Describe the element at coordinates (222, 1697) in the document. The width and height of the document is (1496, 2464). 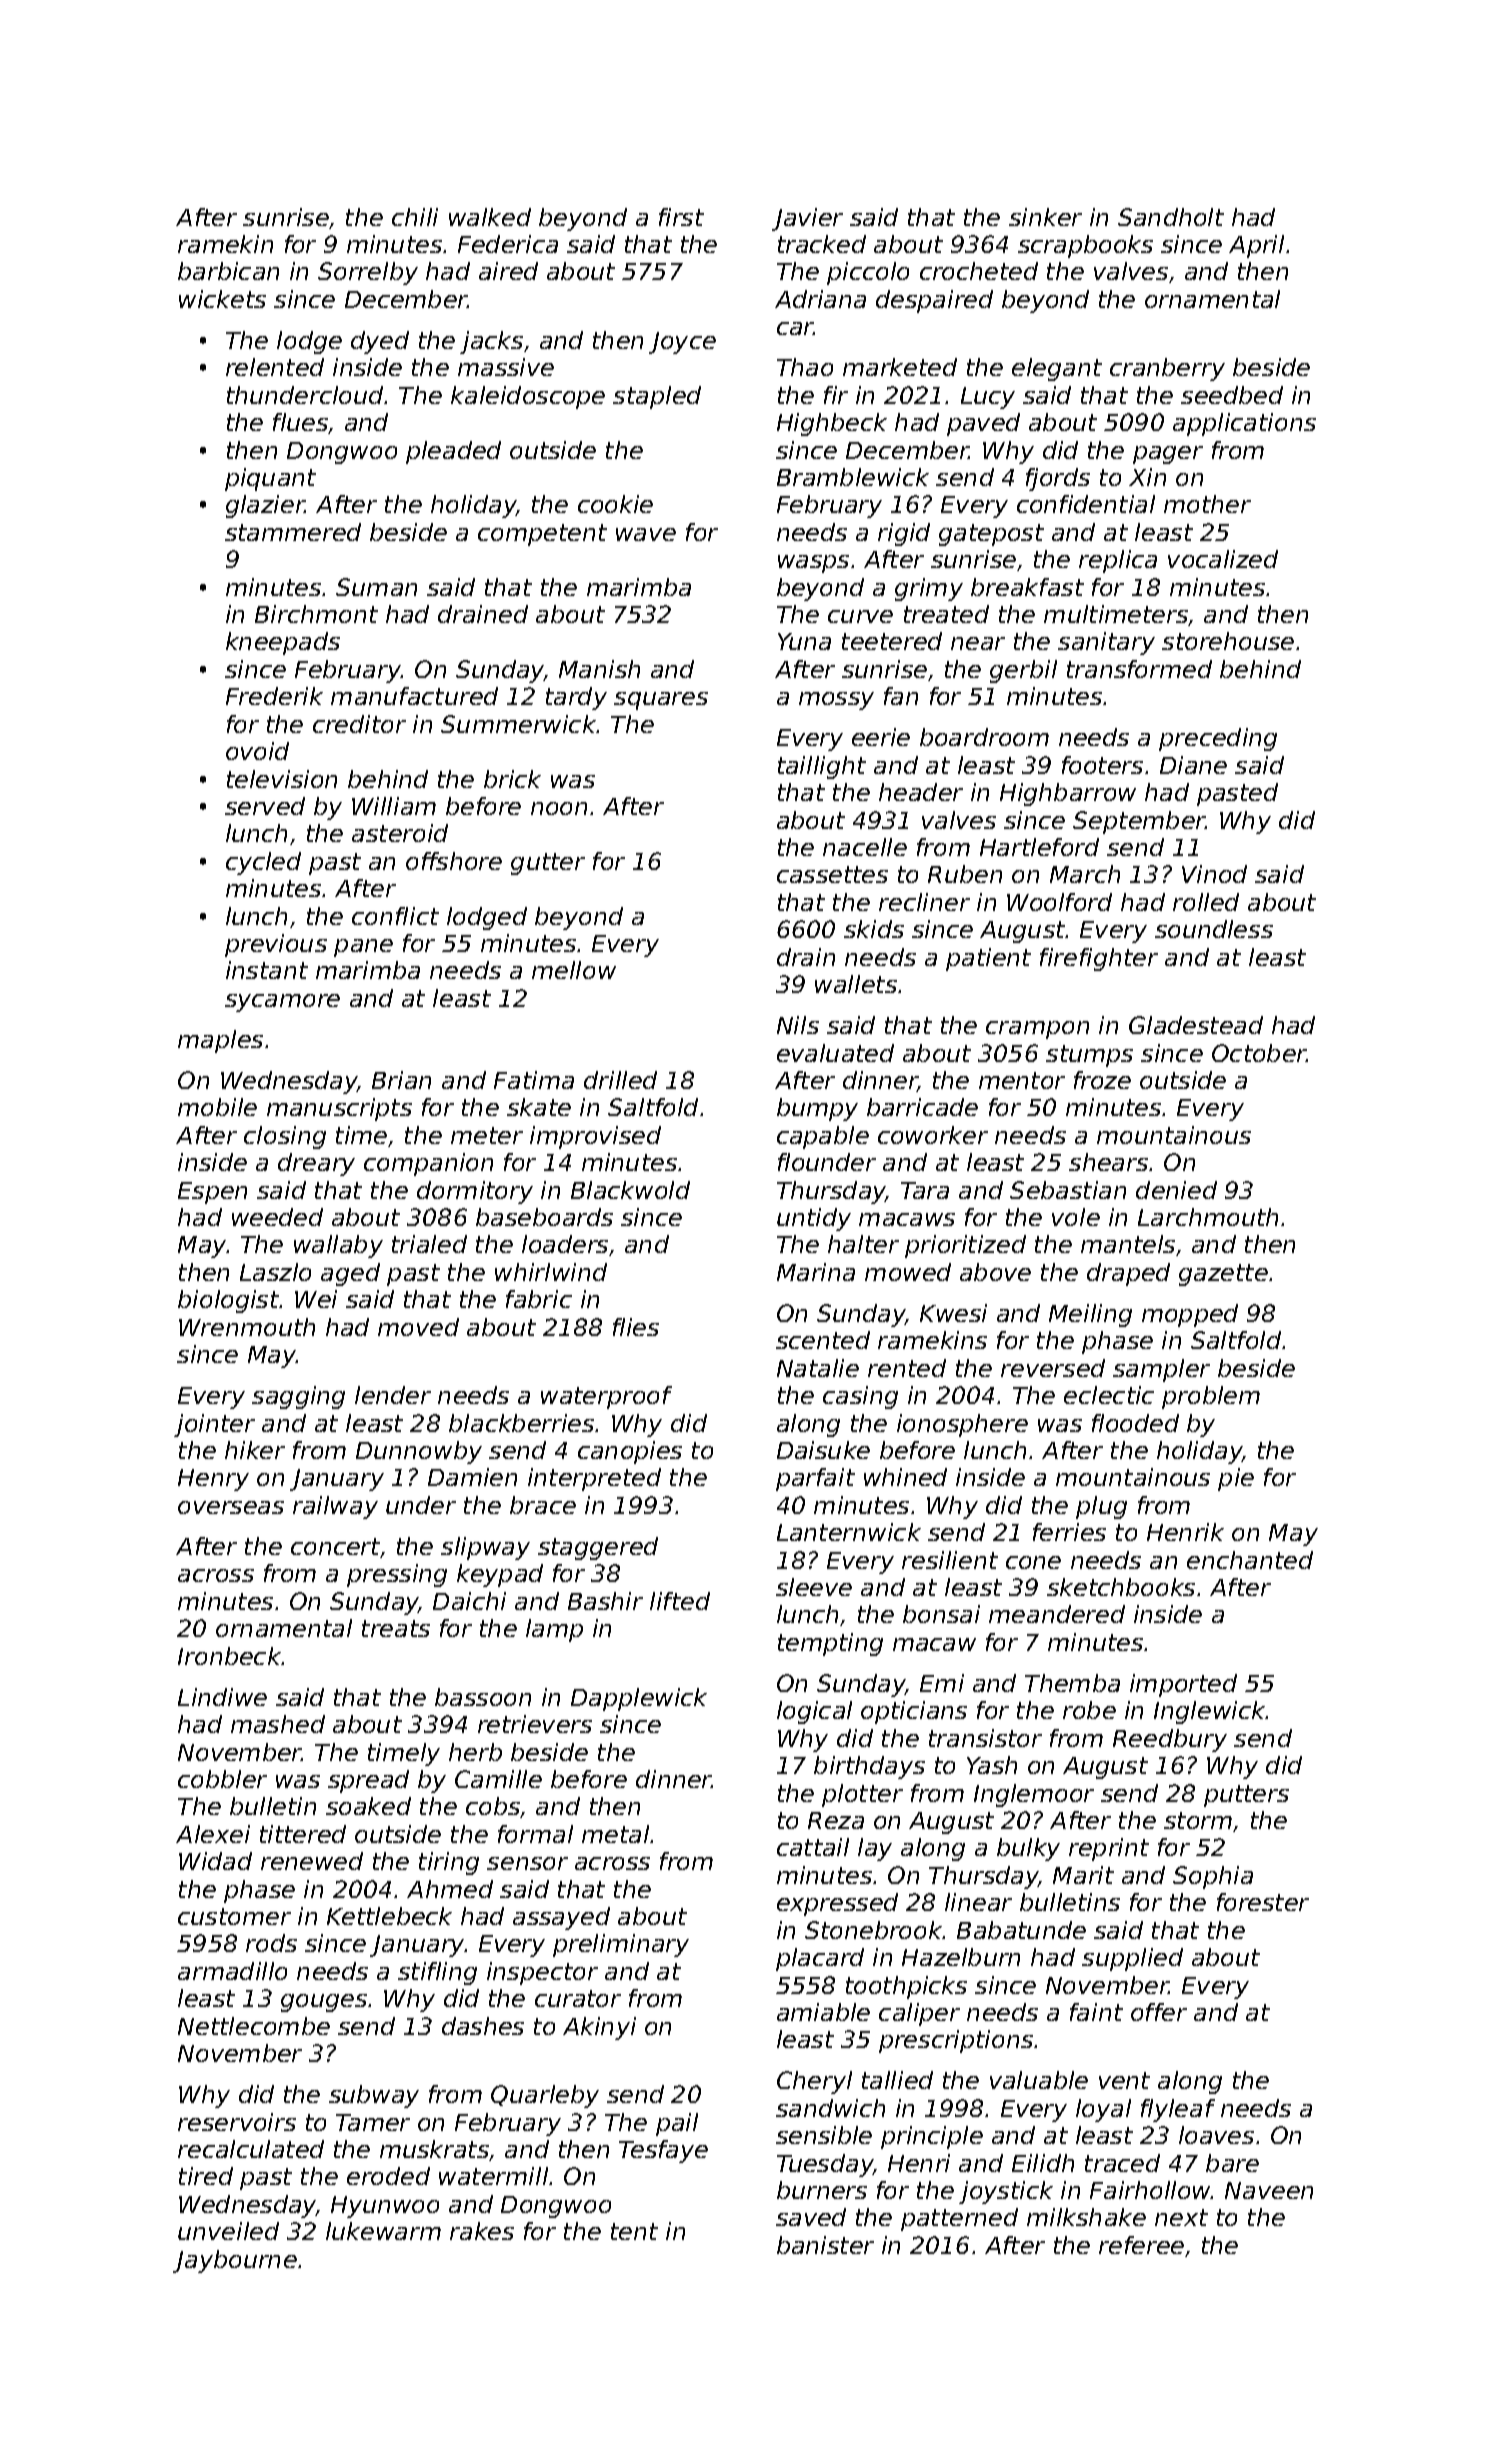
I see `Lindiwe` at that location.
